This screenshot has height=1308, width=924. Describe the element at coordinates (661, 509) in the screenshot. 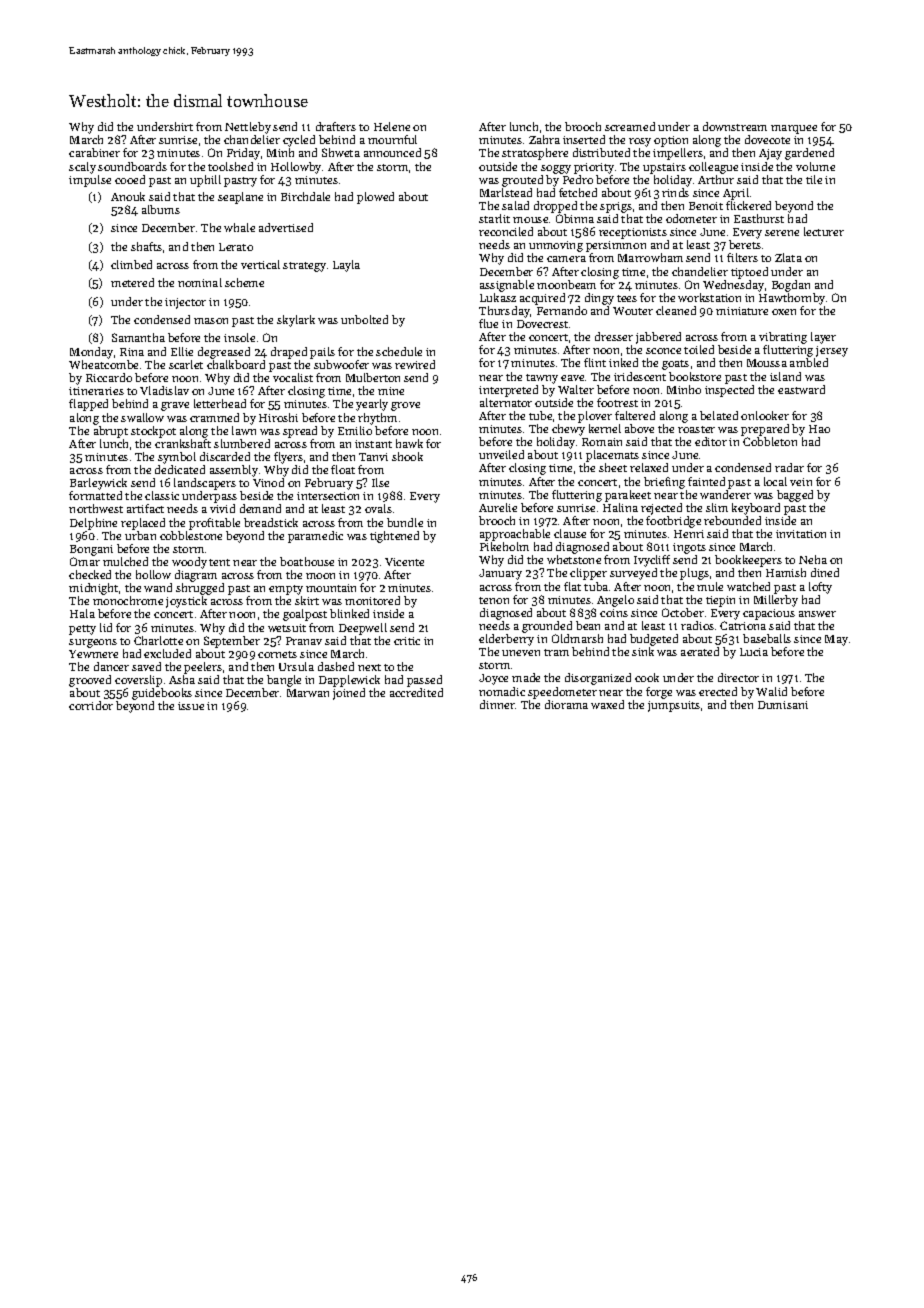

I see `rejected` at that location.
